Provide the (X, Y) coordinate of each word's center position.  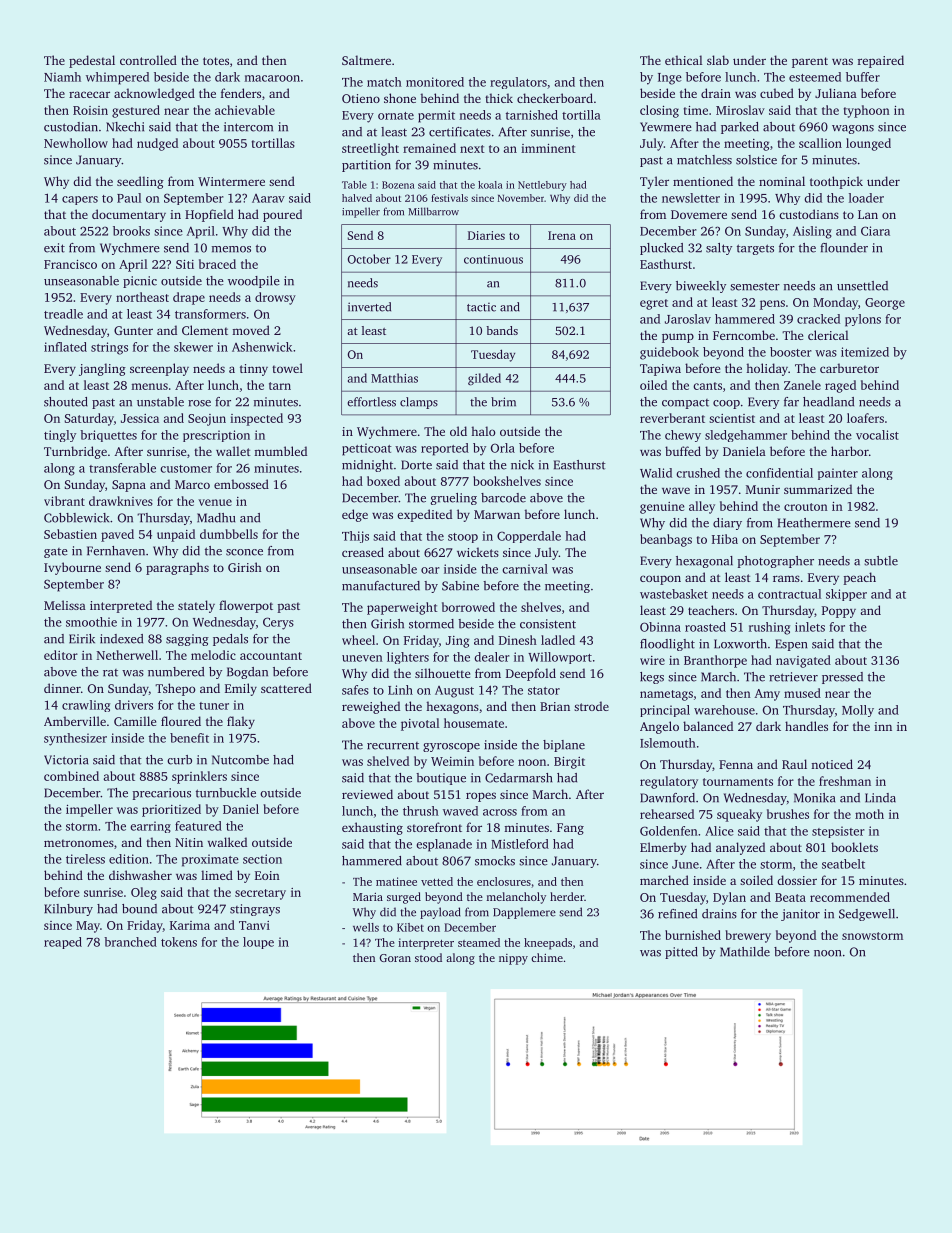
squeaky (739, 815)
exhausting (372, 828)
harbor (850, 451)
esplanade (444, 845)
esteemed (815, 77)
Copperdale (529, 537)
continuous (493, 259)
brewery (748, 936)
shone (400, 98)
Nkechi (125, 127)
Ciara (875, 231)
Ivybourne (72, 568)
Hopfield (209, 215)
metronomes (79, 843)
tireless (85, 859)
